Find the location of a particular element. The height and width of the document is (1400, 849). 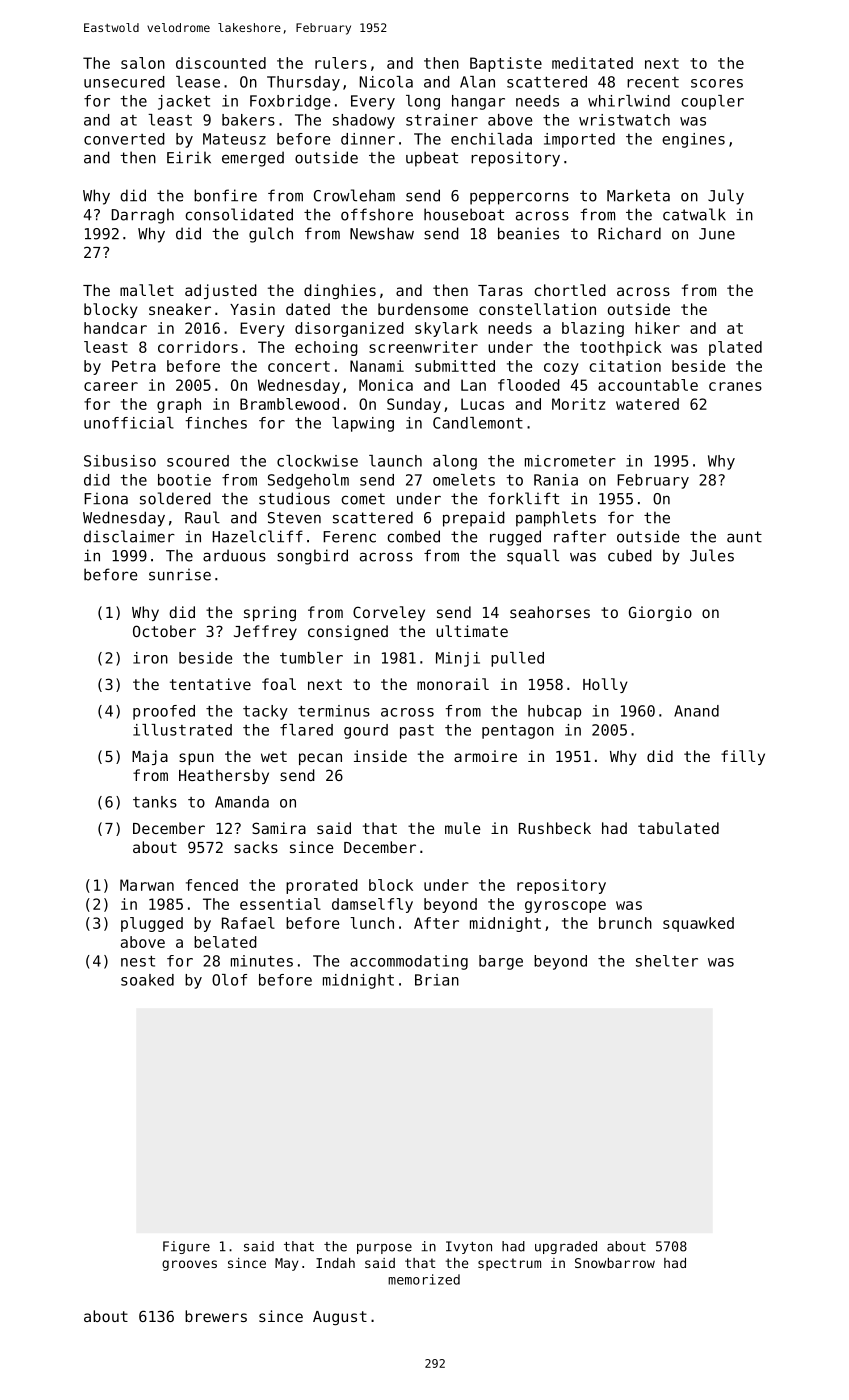

squawked is located at coordinates (698, 924).
